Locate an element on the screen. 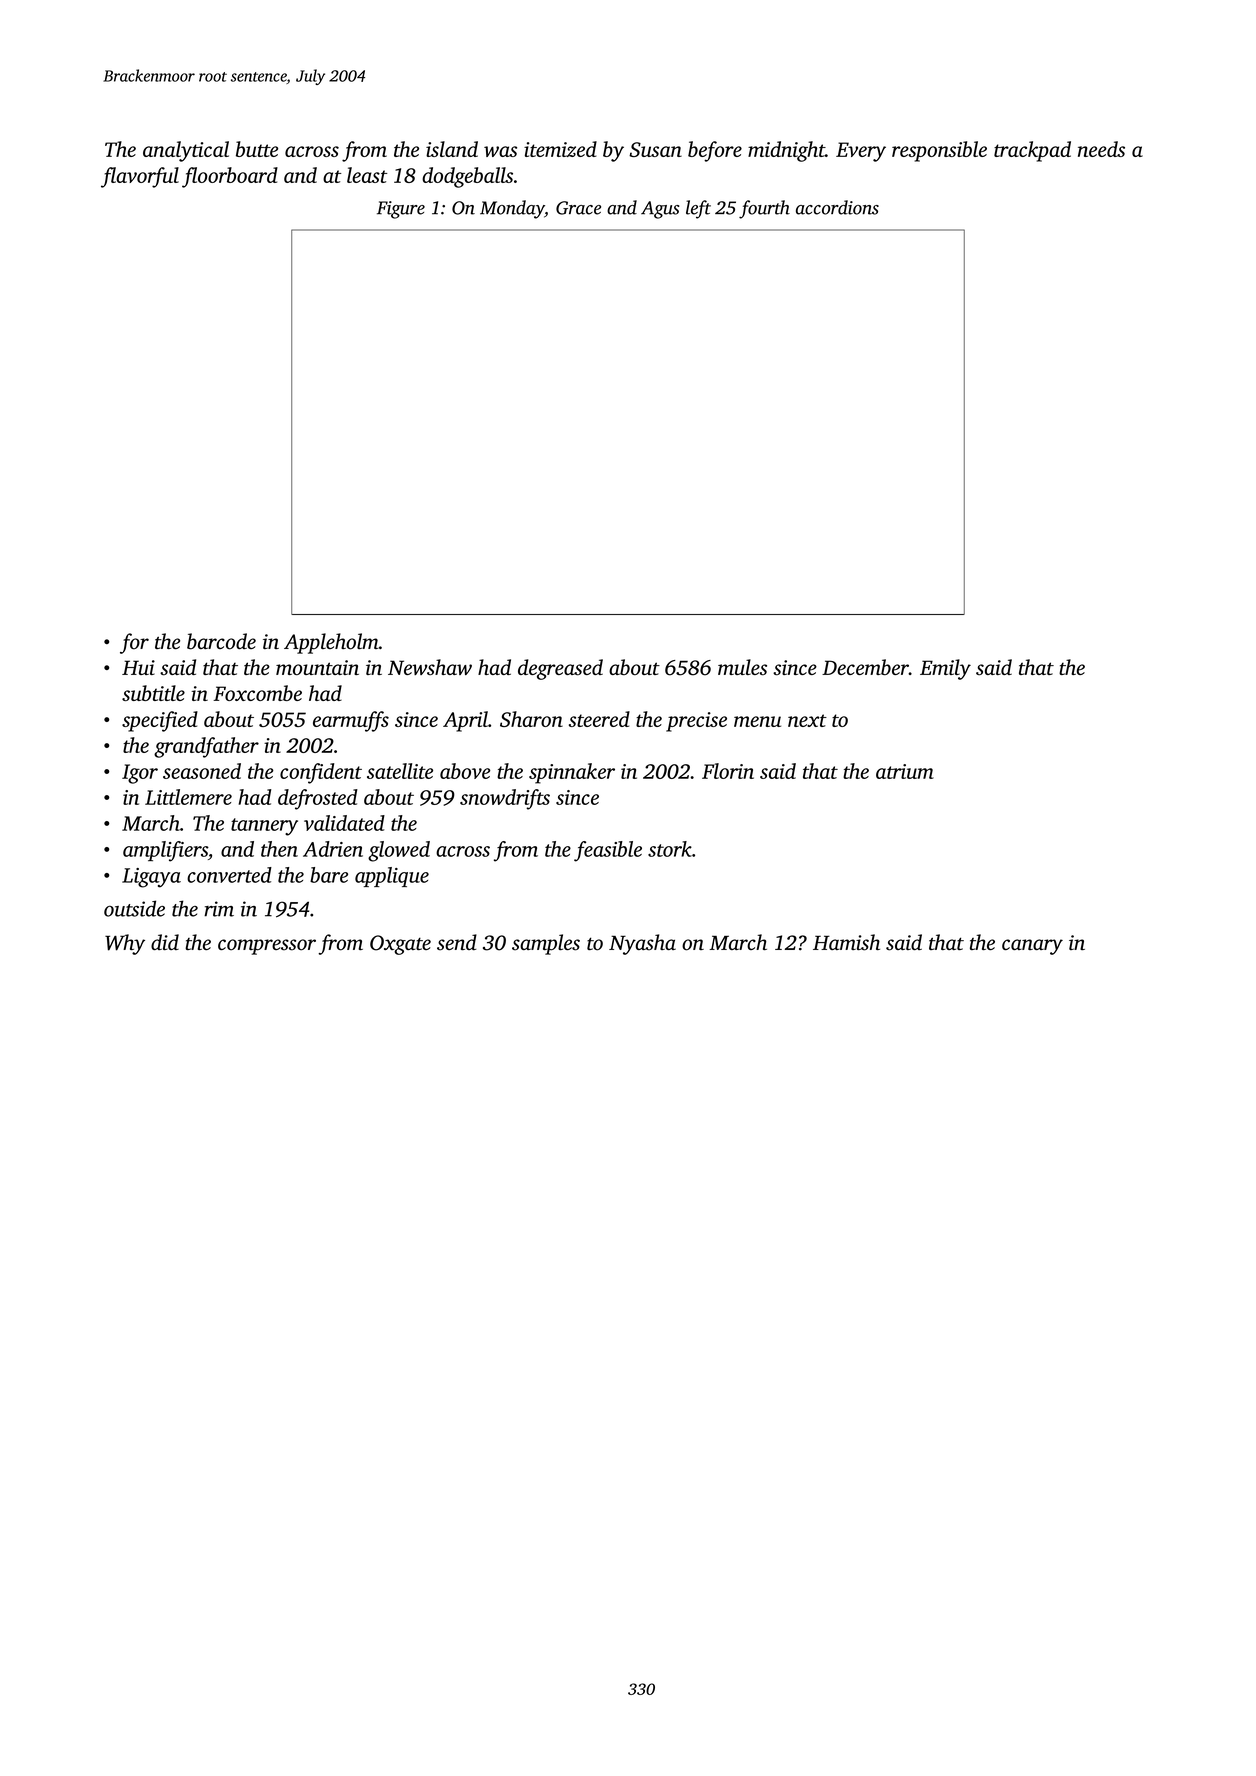 This screenshot has width=1256, height=1776. Why is located at coordinates (125, 944).
